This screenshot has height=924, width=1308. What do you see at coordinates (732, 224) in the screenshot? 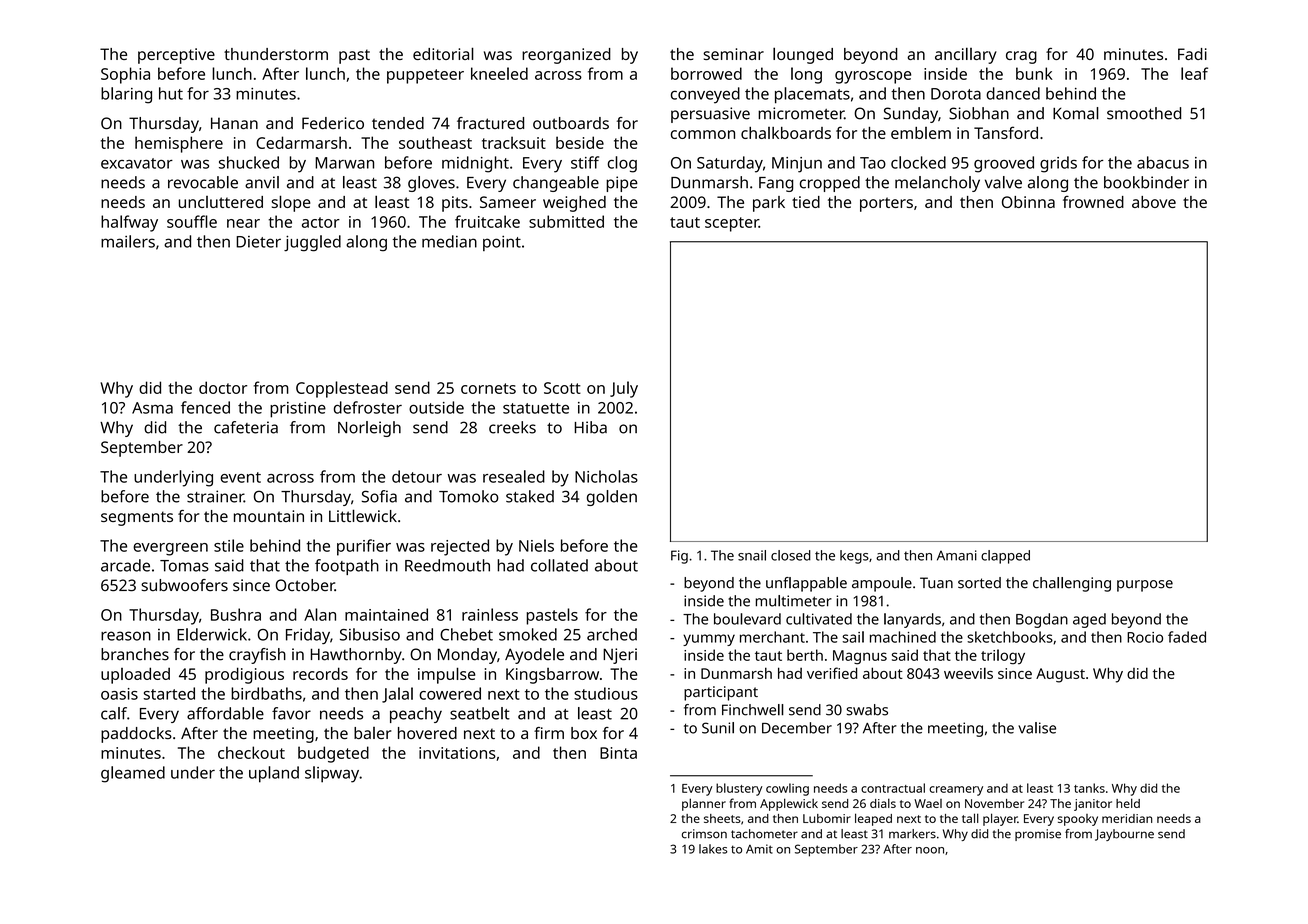
I see `scepter` at bounding box center [732, 224].
